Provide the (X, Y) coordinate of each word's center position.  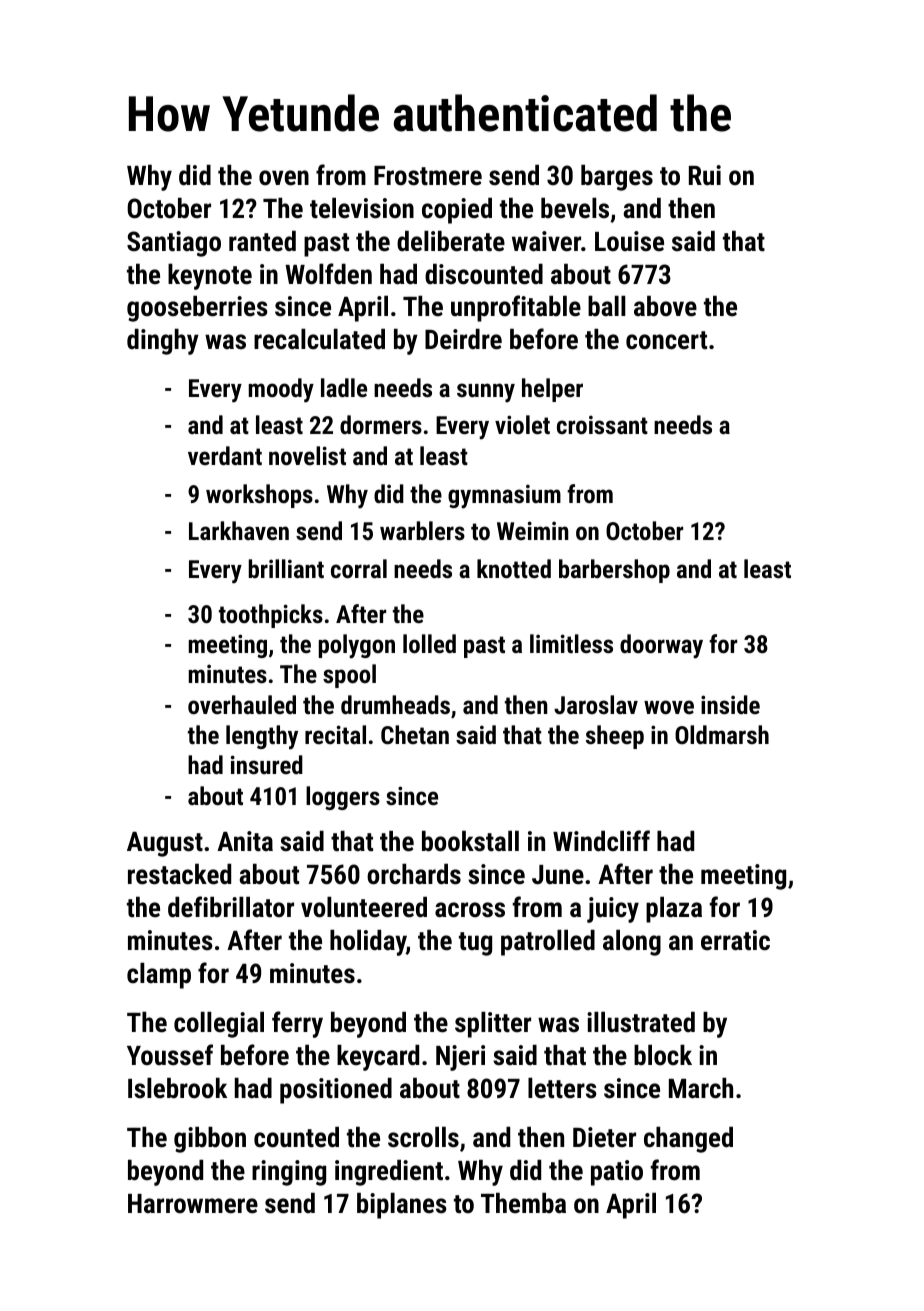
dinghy (163, 342)
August (165, 844)
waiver (546, 241)
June (558, 875)
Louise (629, 241)
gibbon (210, 1140)
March (701, 1088)
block (663, 1055)
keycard (378, 1057)
